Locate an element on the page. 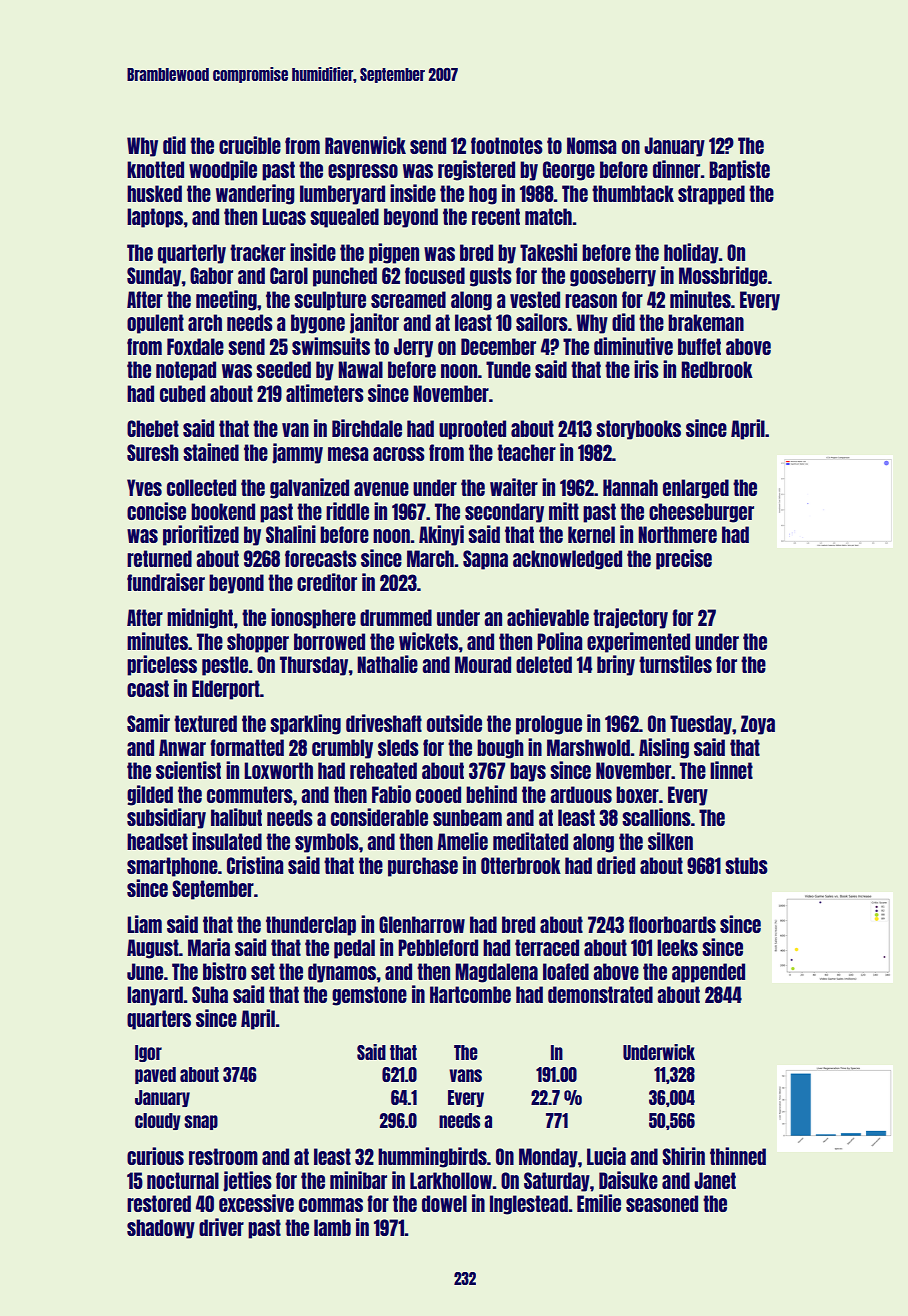 This page has height=1316, width=908. leeks is located at coordinates (677, 947).
